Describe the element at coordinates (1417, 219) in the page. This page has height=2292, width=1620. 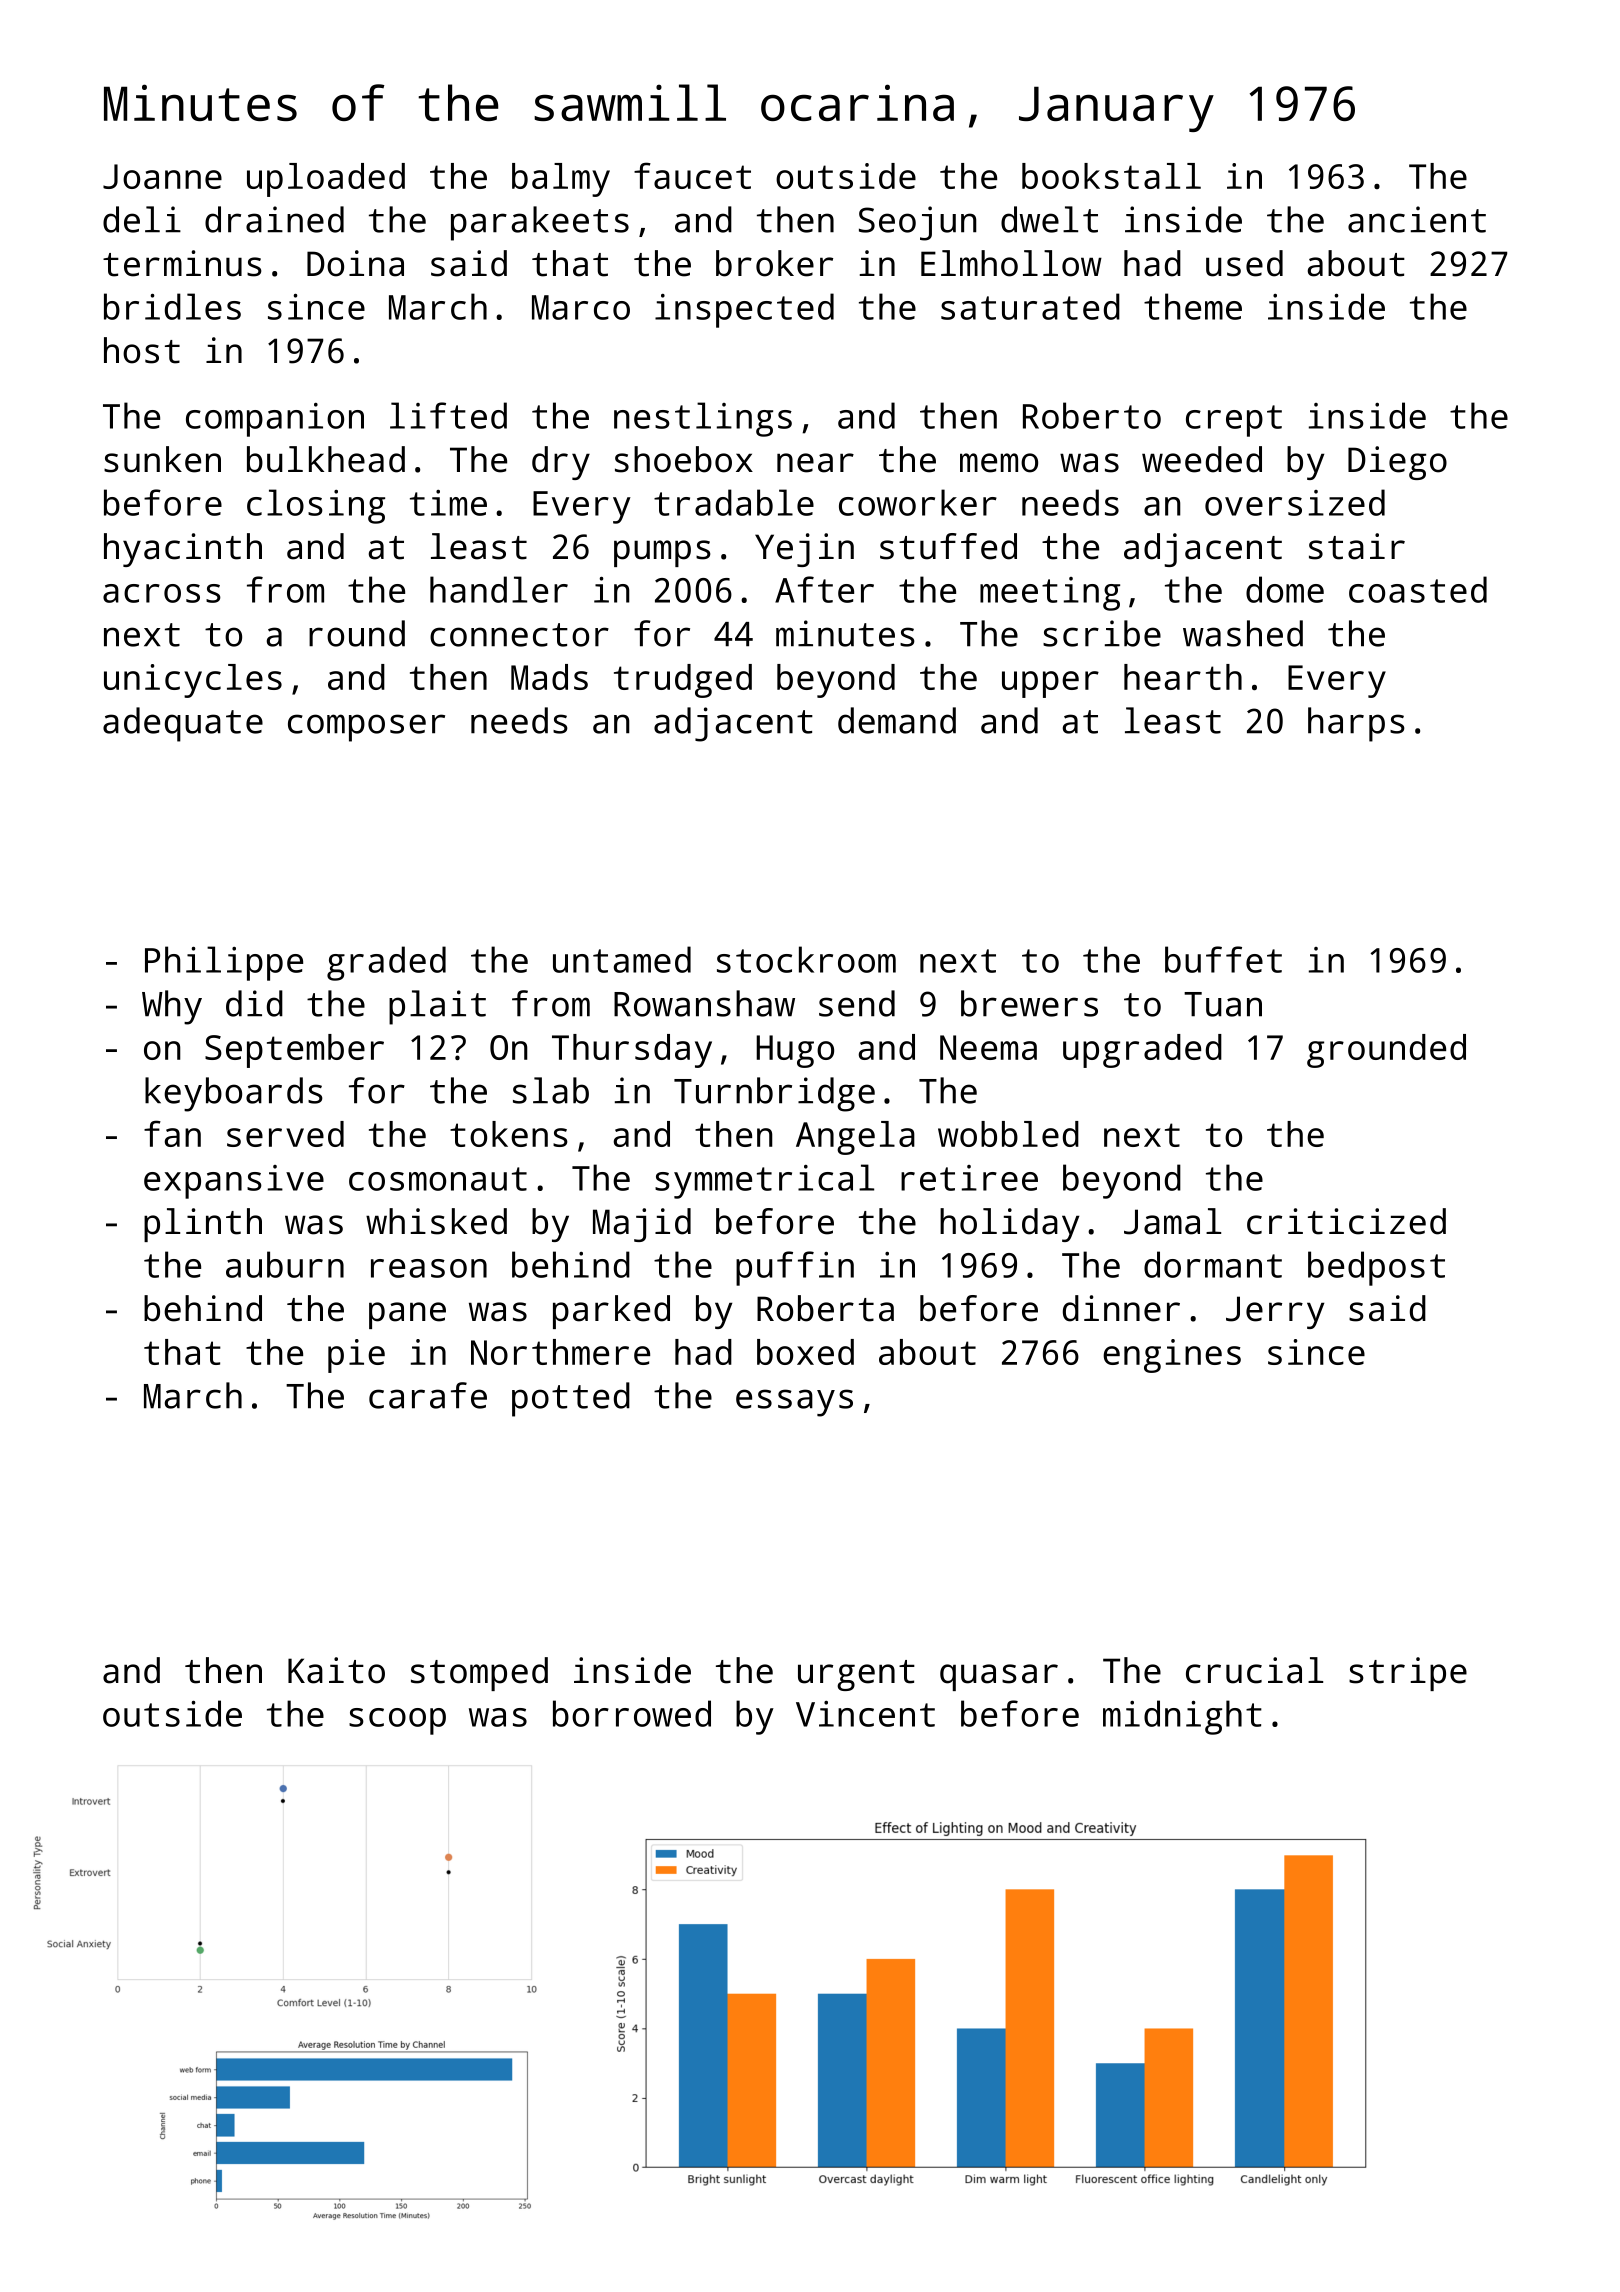
I see `ancient` at that location.
